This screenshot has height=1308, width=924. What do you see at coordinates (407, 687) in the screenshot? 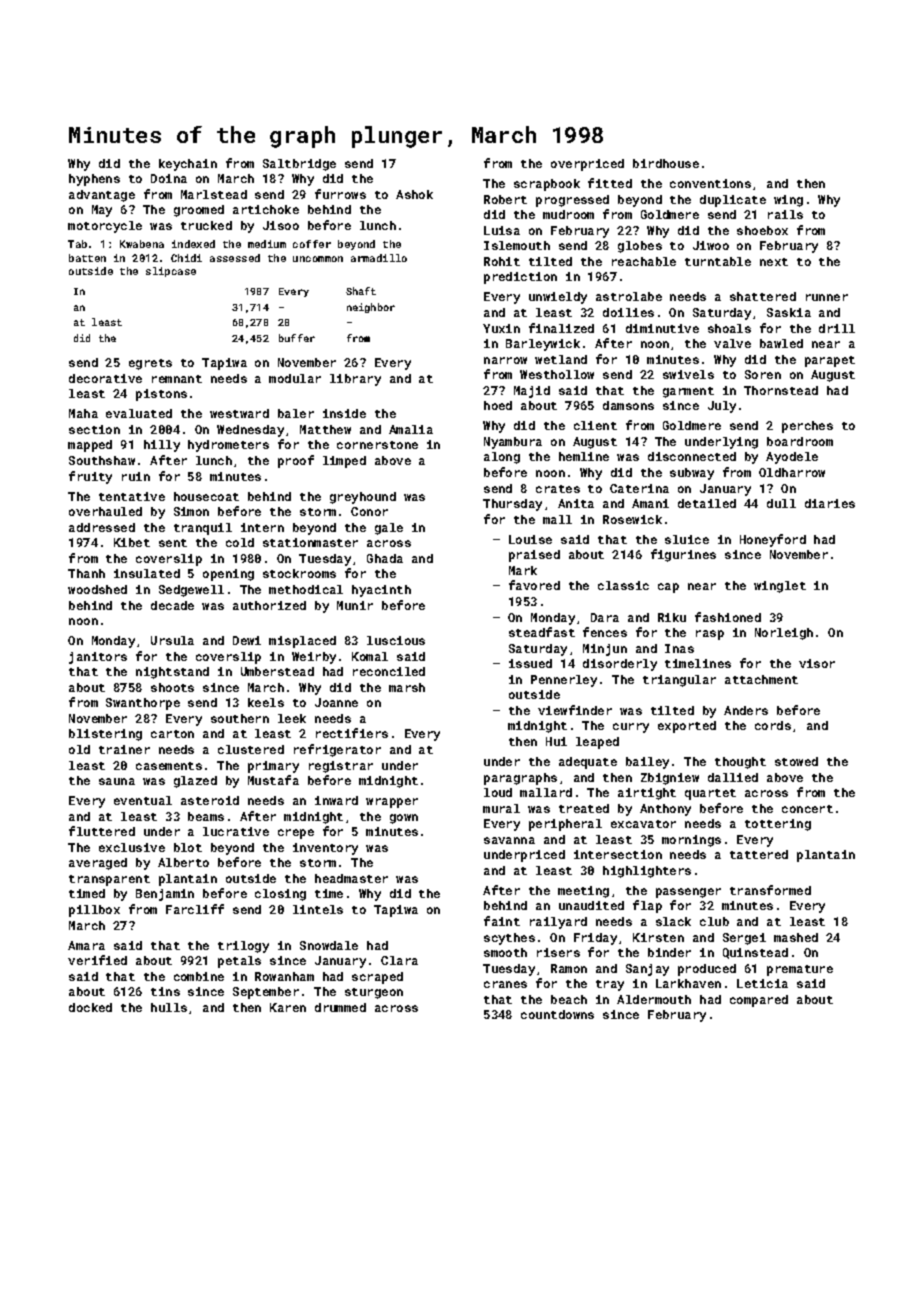
I see `marsh` at bounding box center [407, 687].
